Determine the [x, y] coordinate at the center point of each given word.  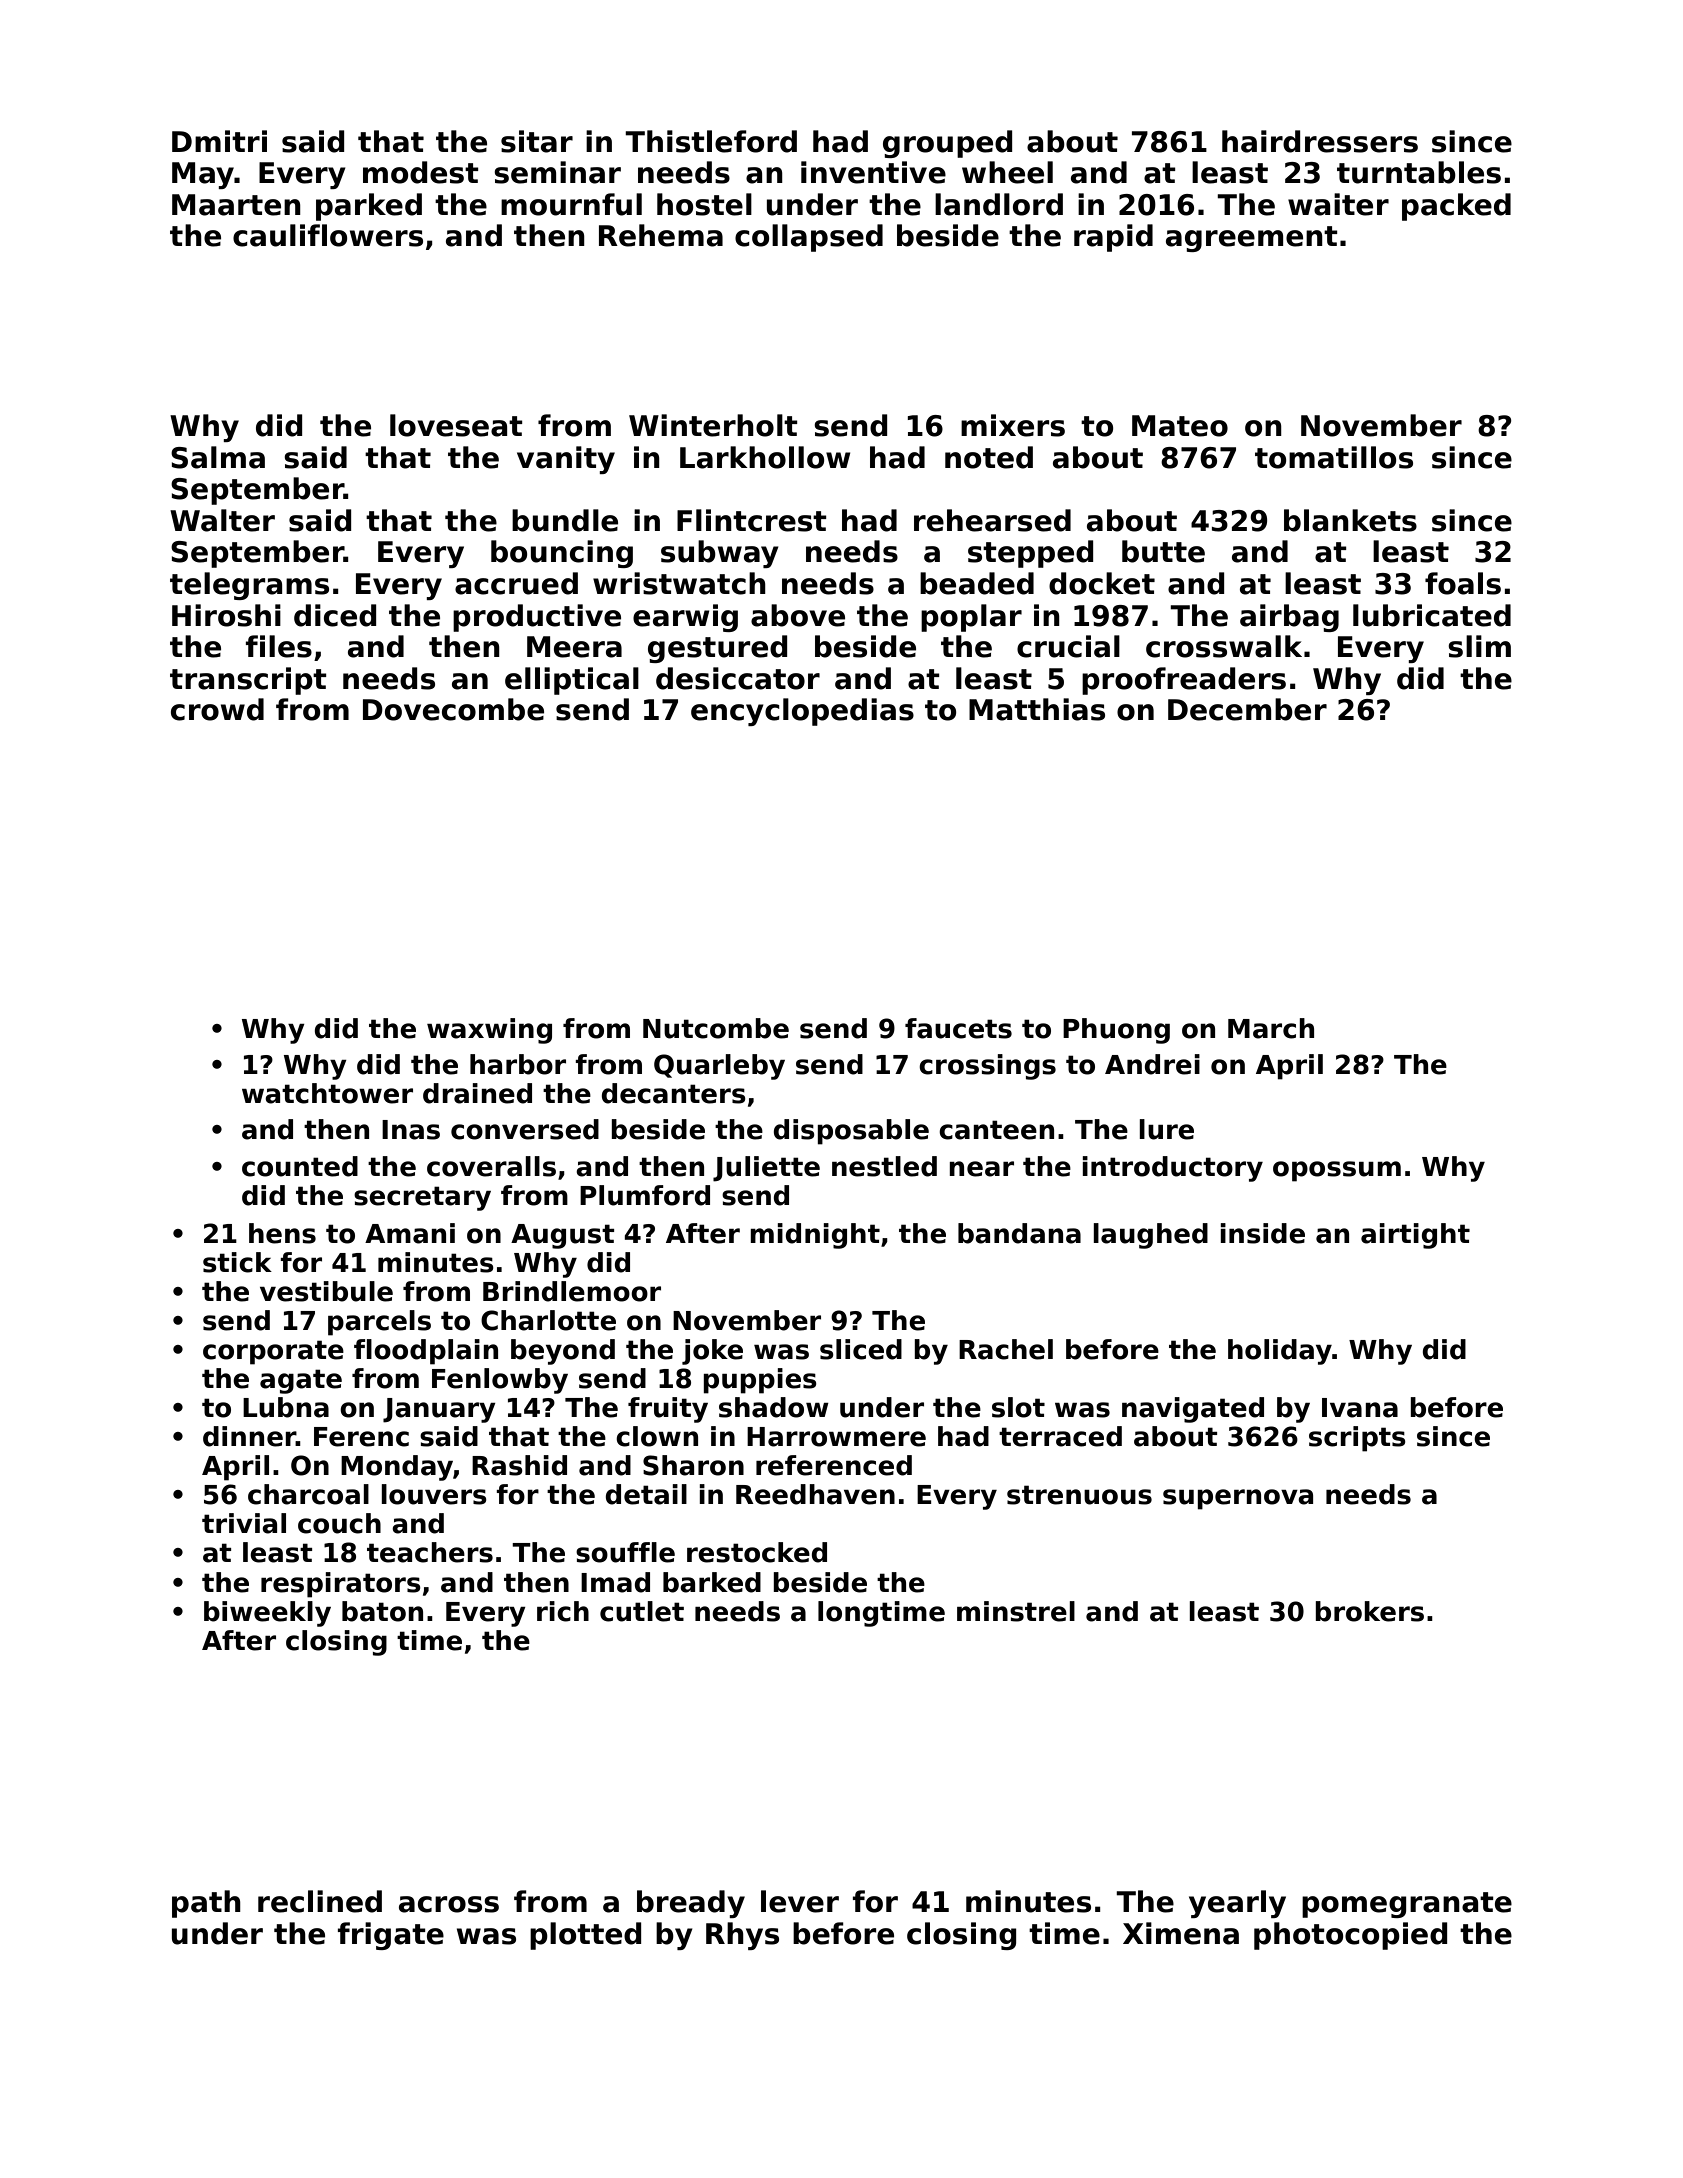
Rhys [742, 1936]
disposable [851, 1132]
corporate [273, 1352]
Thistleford [711, 141]
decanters [674, 1093]
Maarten [236, 205]
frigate [391, 1936]
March [1271, 1028]
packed [1456, 207]
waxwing [489, 1031]
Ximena [1181, 1933]
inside [1262, 1233]
